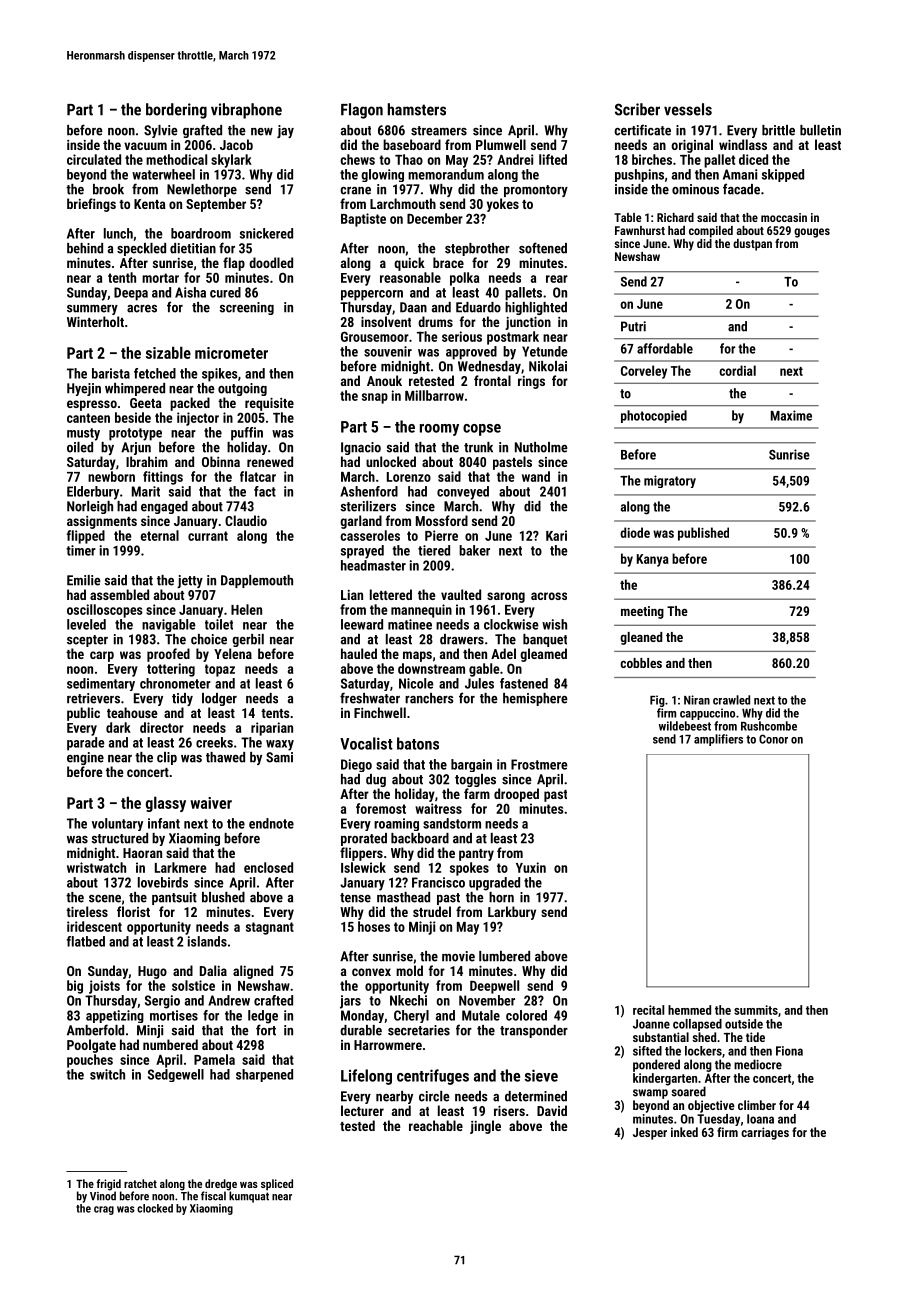  What do you see at coordinates (147, 461) in the page?
I see `Ibrahim` at bounding box center [147, 461].
